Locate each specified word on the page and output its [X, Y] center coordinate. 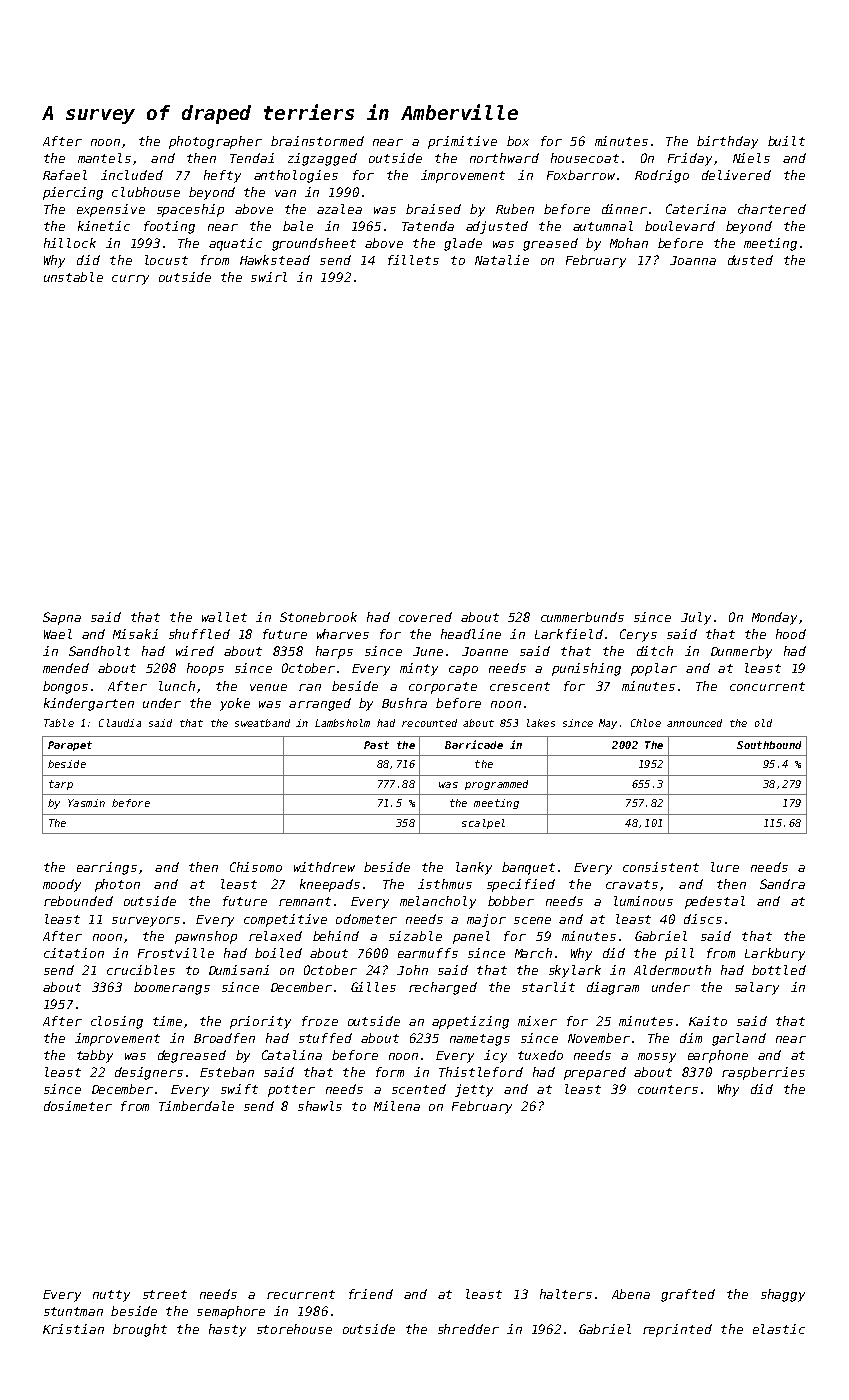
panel [471, 937]
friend [371, 1294]
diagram [613, 988]
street [165, 1294]
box [518, 141]
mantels [104, 158]
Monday [774, 618]
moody [62, 885]
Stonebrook [318, 617]
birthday [727, 142]
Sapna [62, 618]
